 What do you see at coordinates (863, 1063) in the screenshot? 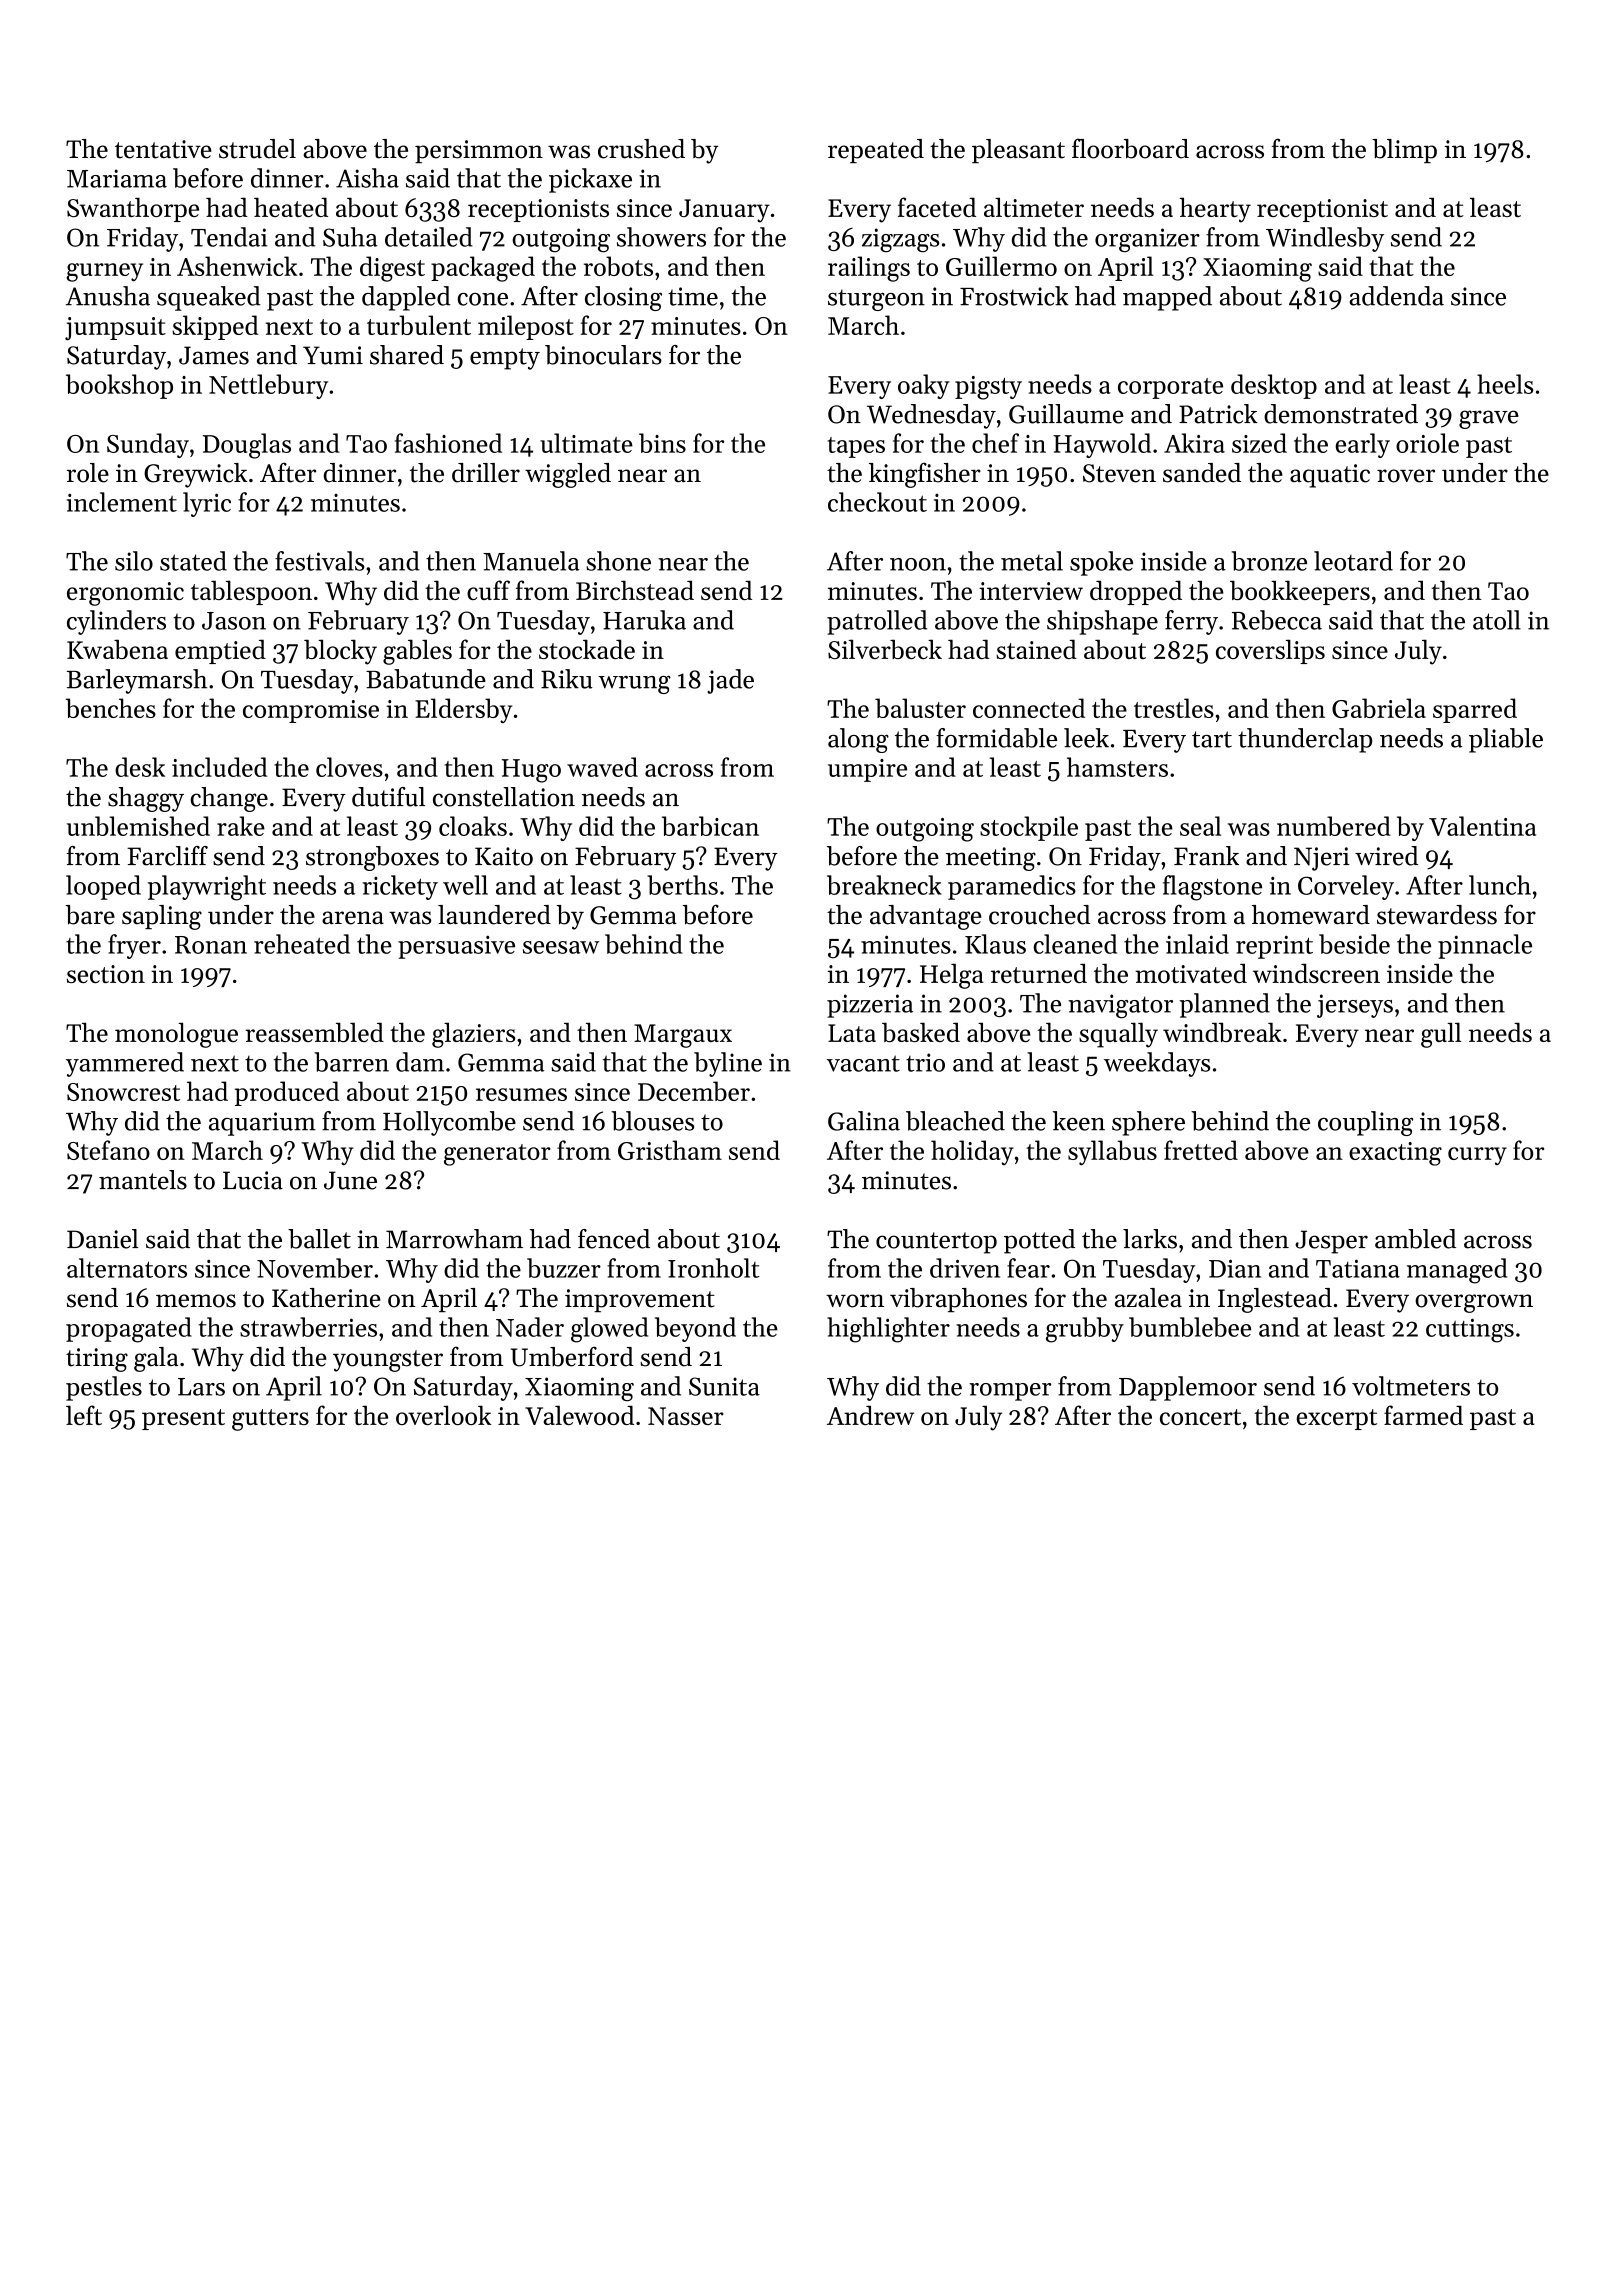
I see `vacant` at bounding box center [863, 1063].
